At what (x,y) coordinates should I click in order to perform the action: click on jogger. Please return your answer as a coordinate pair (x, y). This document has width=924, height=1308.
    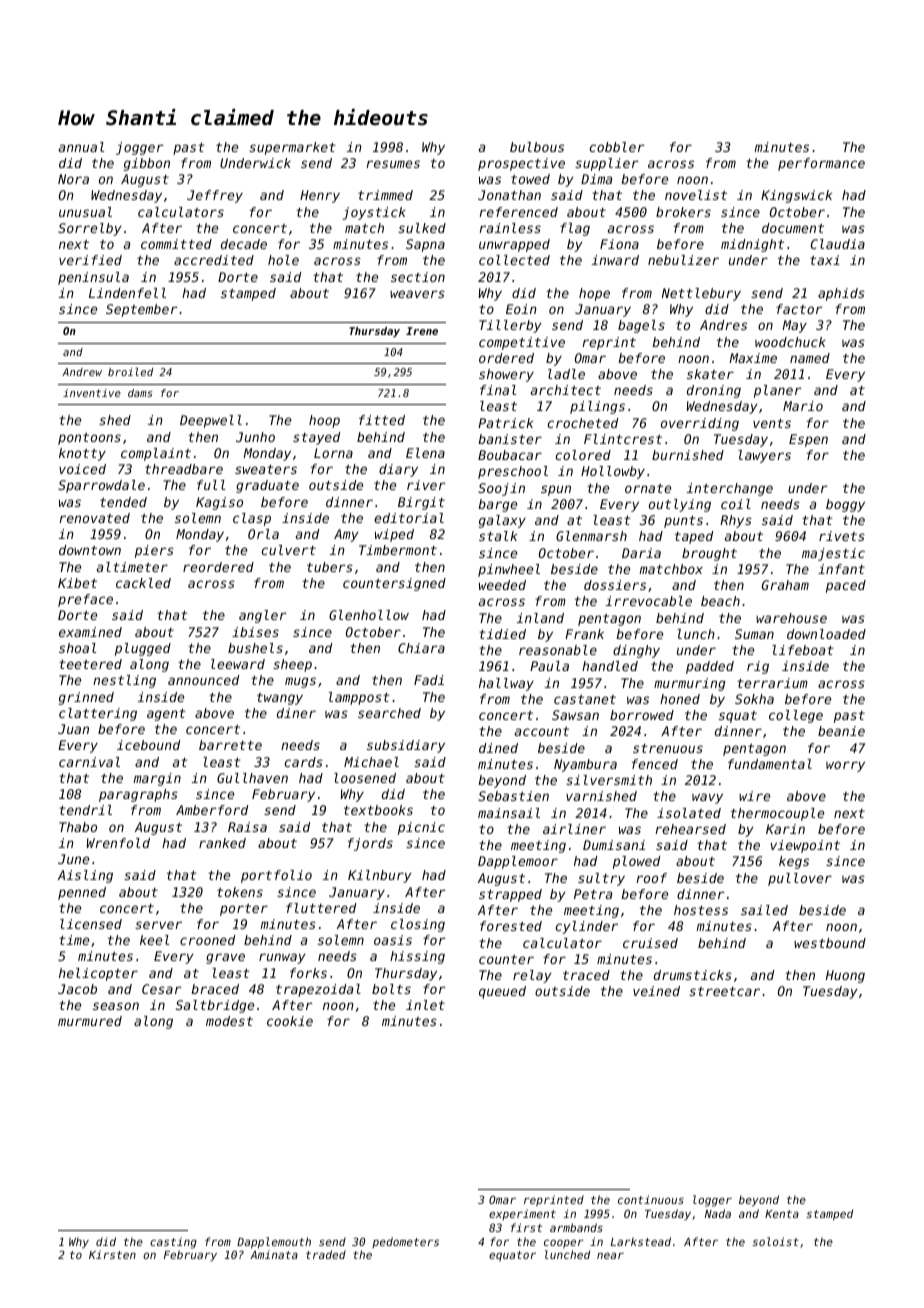
    Looking at the image, I should click on (140, 148).
